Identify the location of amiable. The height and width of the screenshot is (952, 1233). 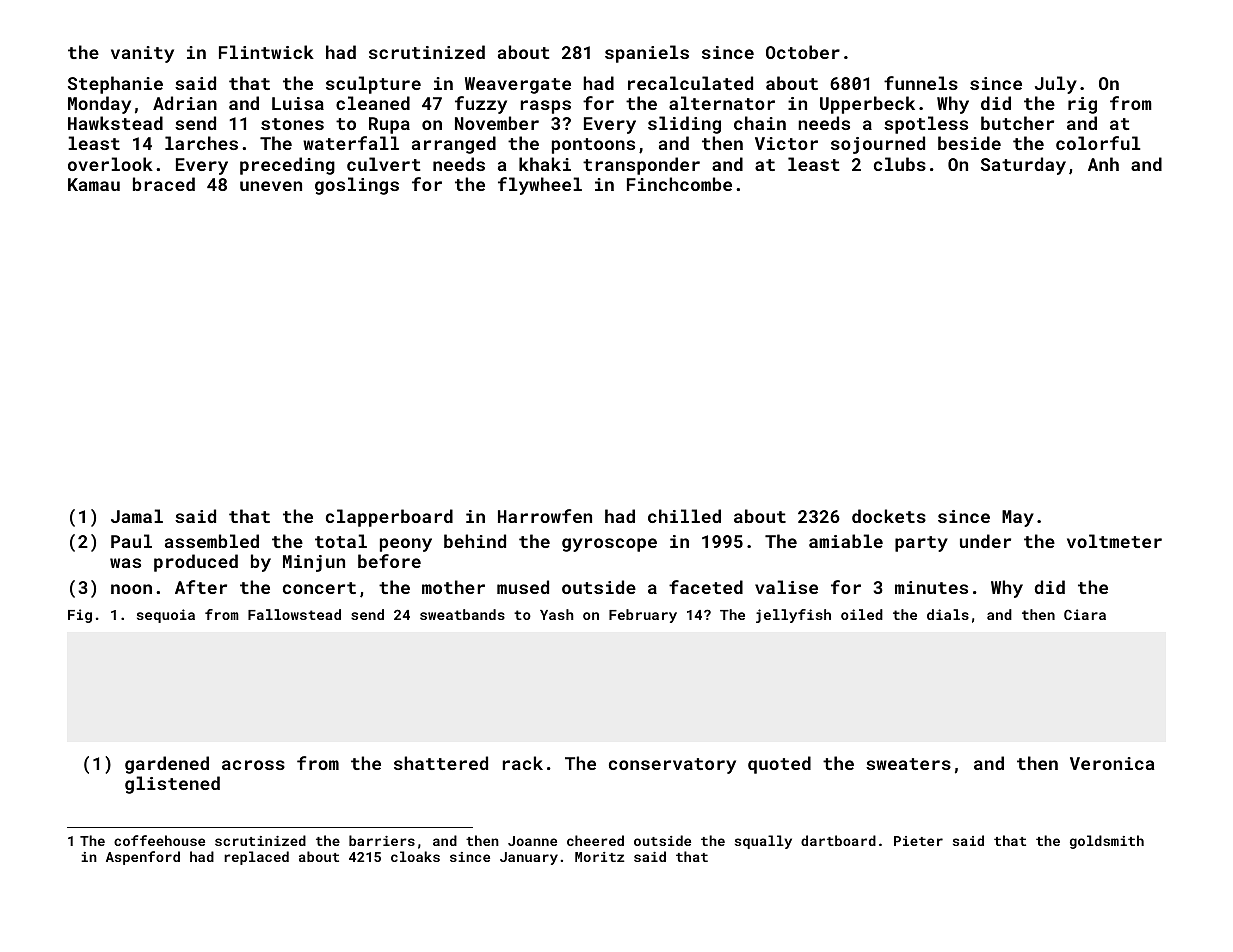
(846, 541).
